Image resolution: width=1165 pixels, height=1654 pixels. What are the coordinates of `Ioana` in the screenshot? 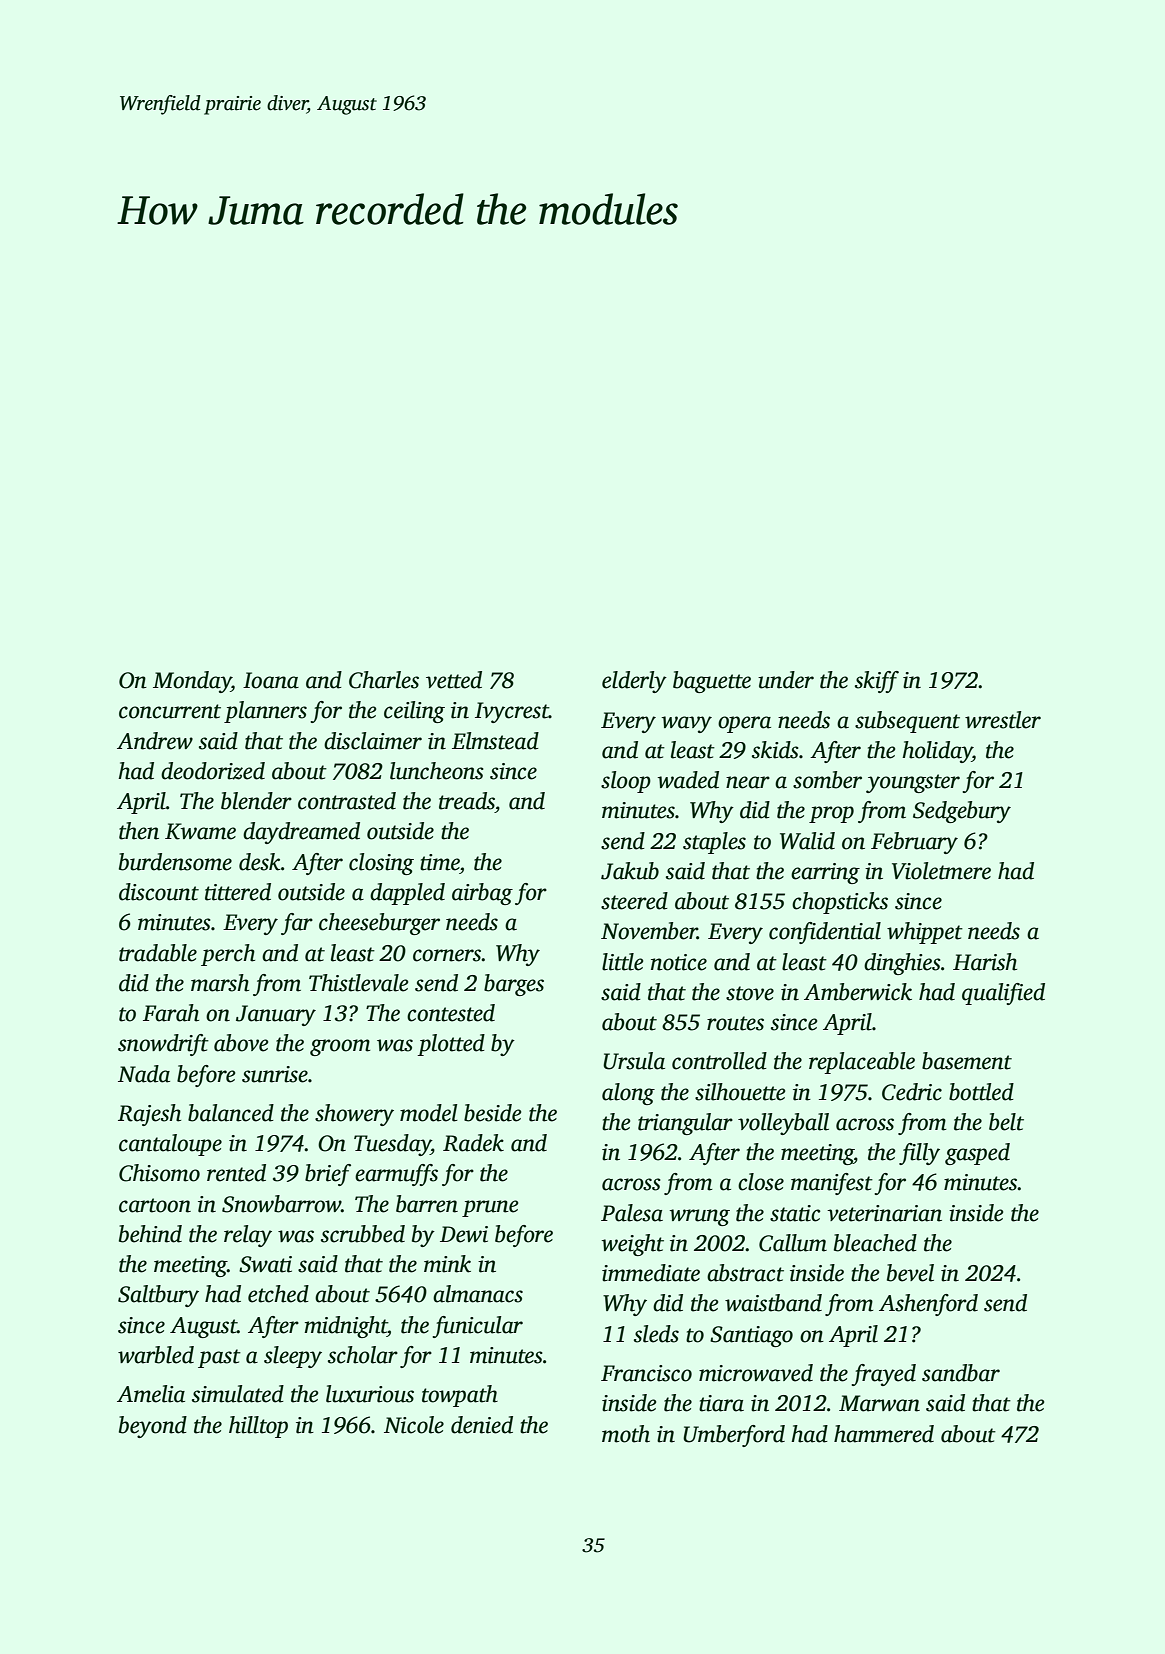 It's located at (271, 680).
